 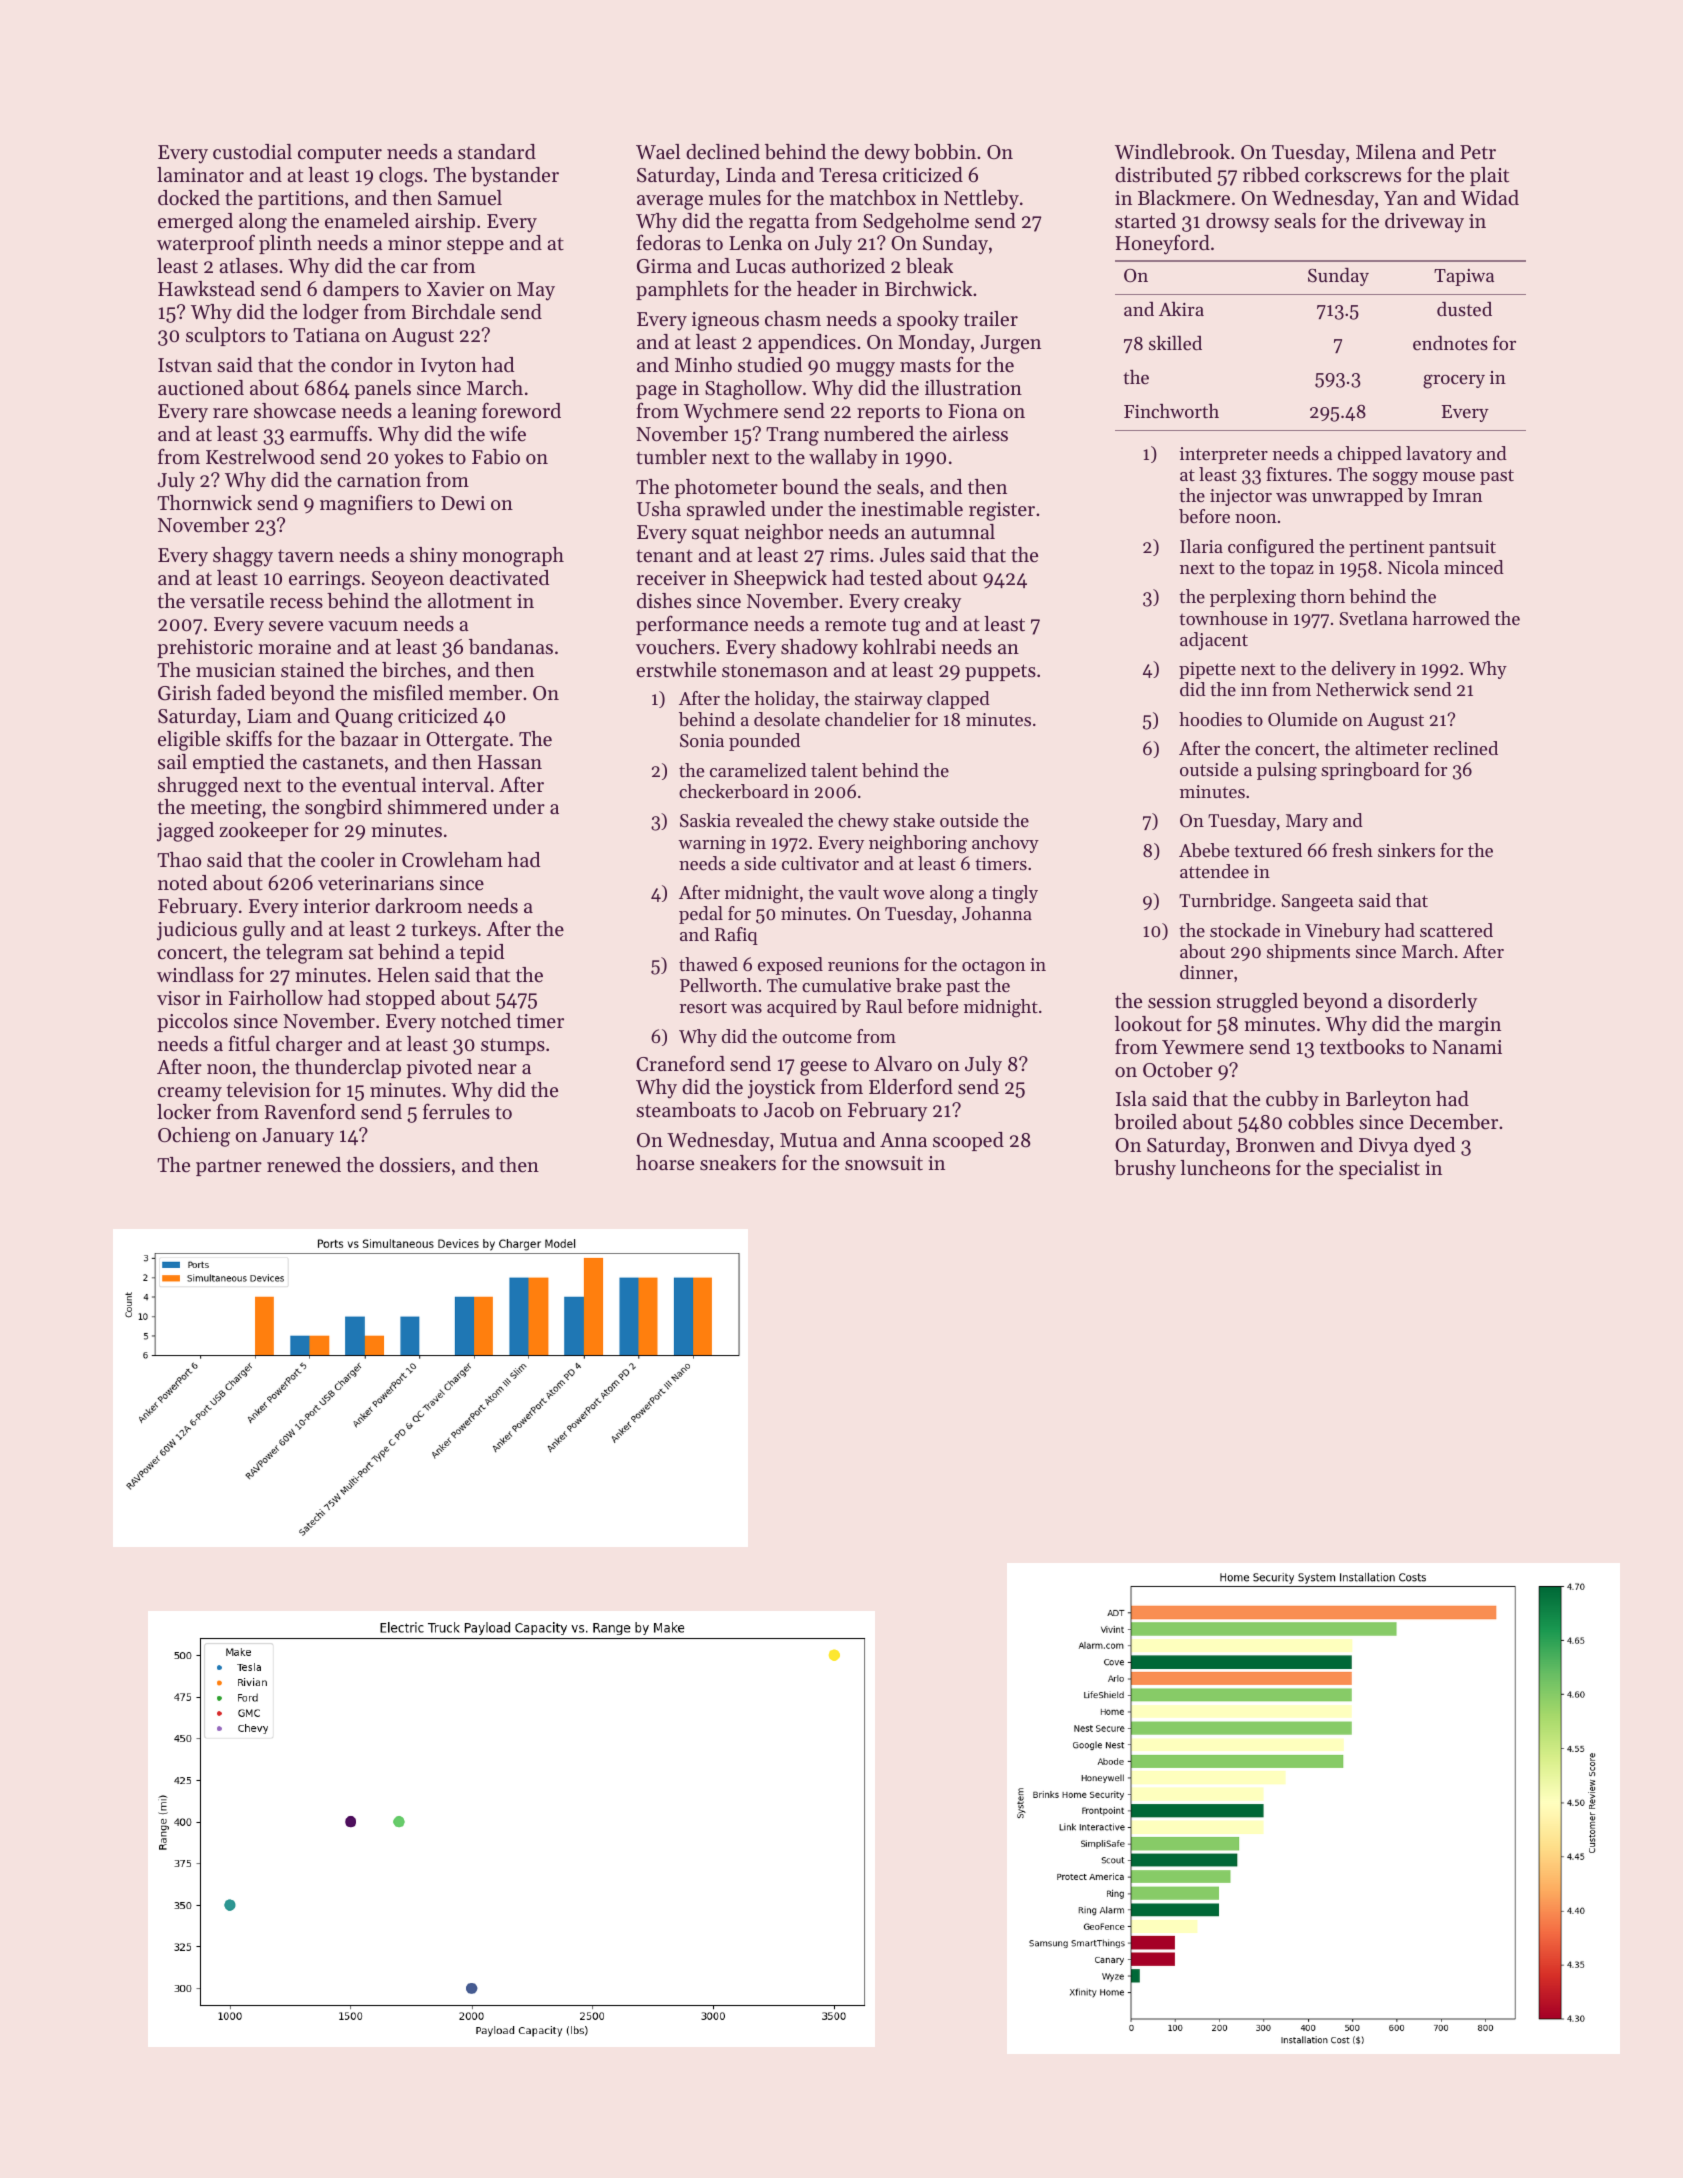 I want to click on fresh, so click(x=1352, y=850).
